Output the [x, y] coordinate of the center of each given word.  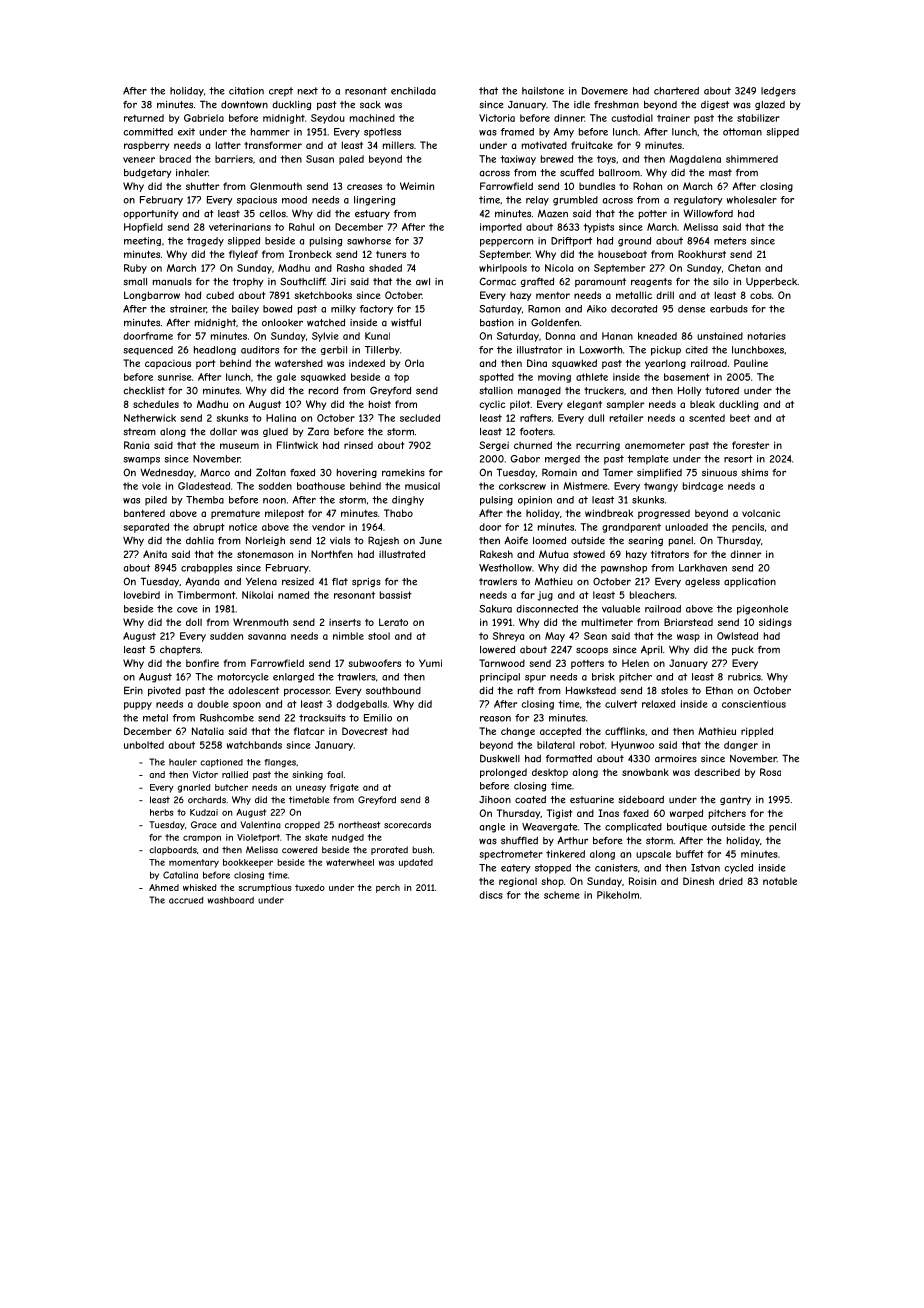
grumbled [575, 201]
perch [388, 888]
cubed [220, 295]
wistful [406, 323]
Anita [155, 554]
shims [754, 473]
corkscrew [522, 486]
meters [730, 241]
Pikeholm [618, 895]
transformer [273, 145]
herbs [161, 812]
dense [691, 309]
